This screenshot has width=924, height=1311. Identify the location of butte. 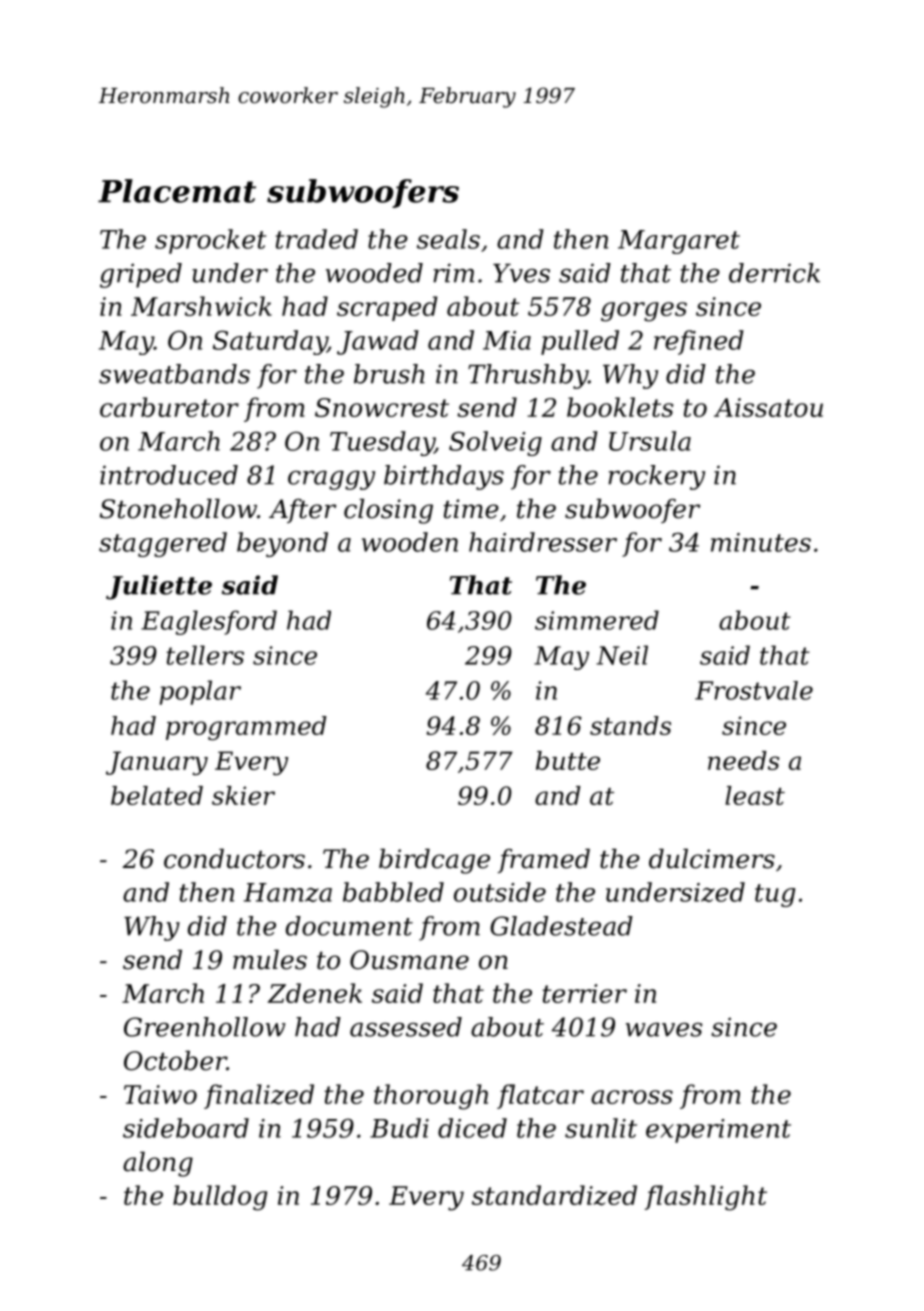
(568, 760).
